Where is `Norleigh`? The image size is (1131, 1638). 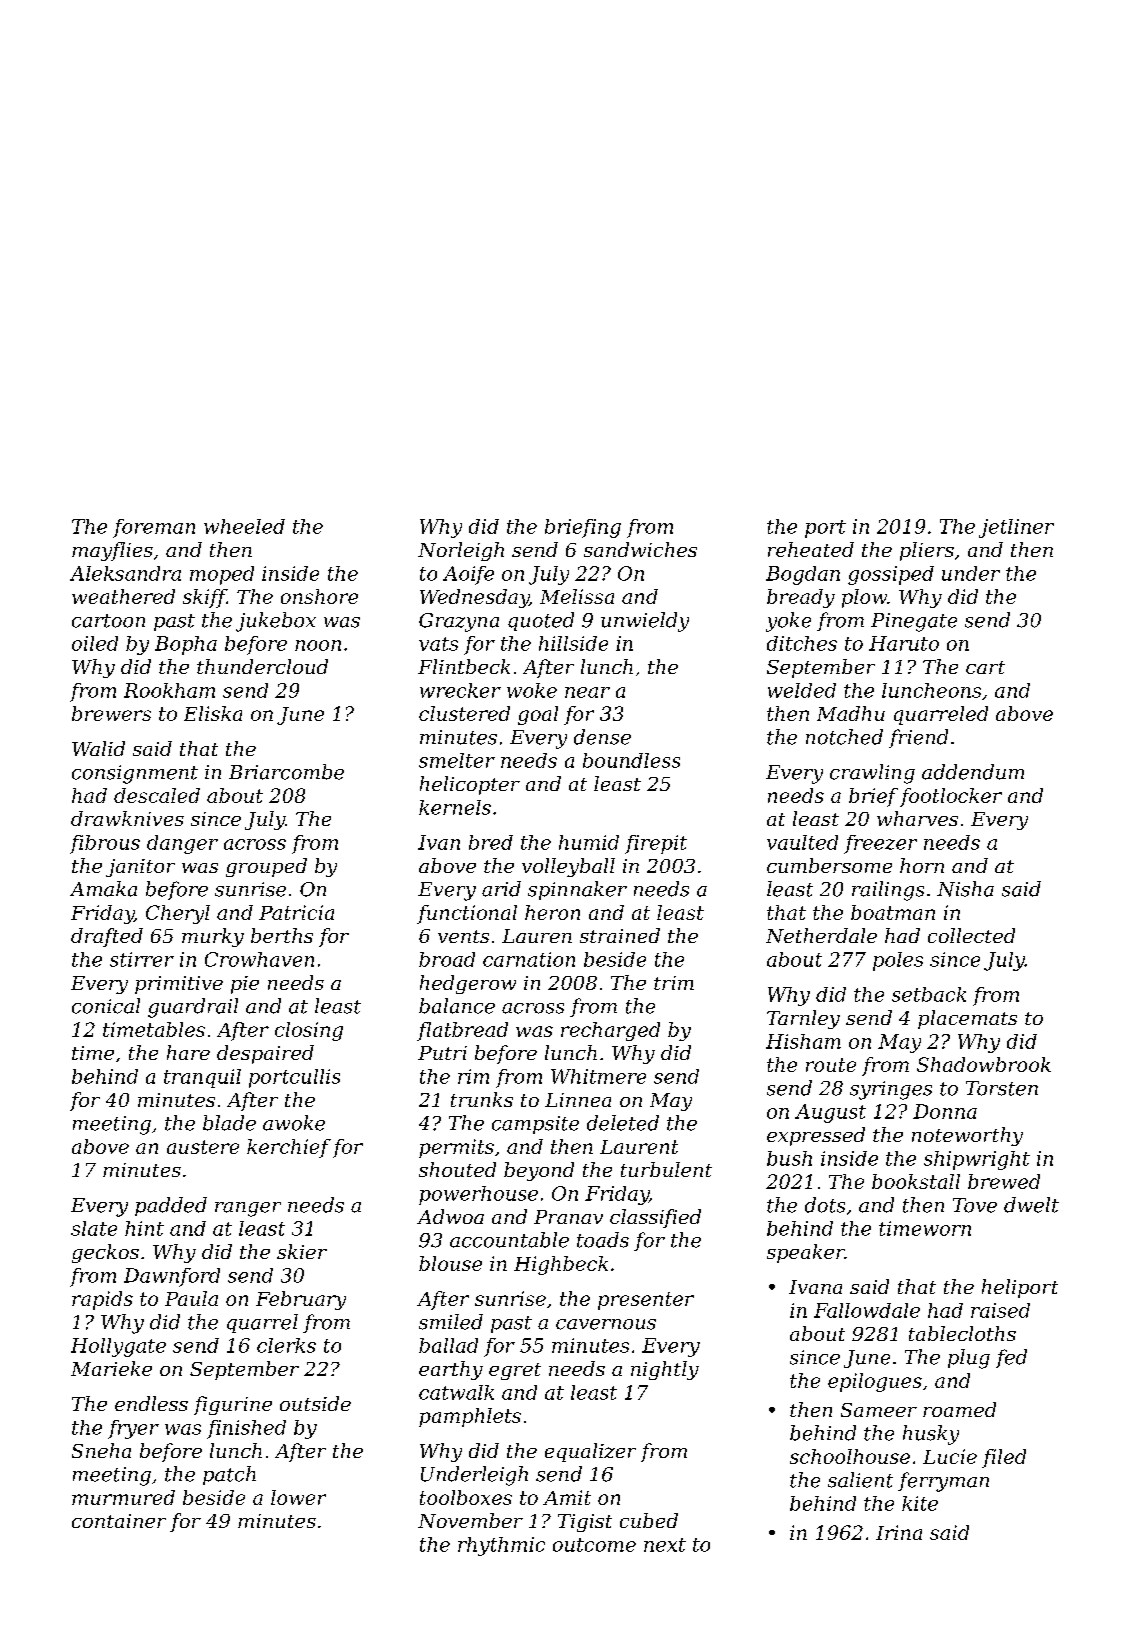 Norleigh is located at coordinates (461, 551).
